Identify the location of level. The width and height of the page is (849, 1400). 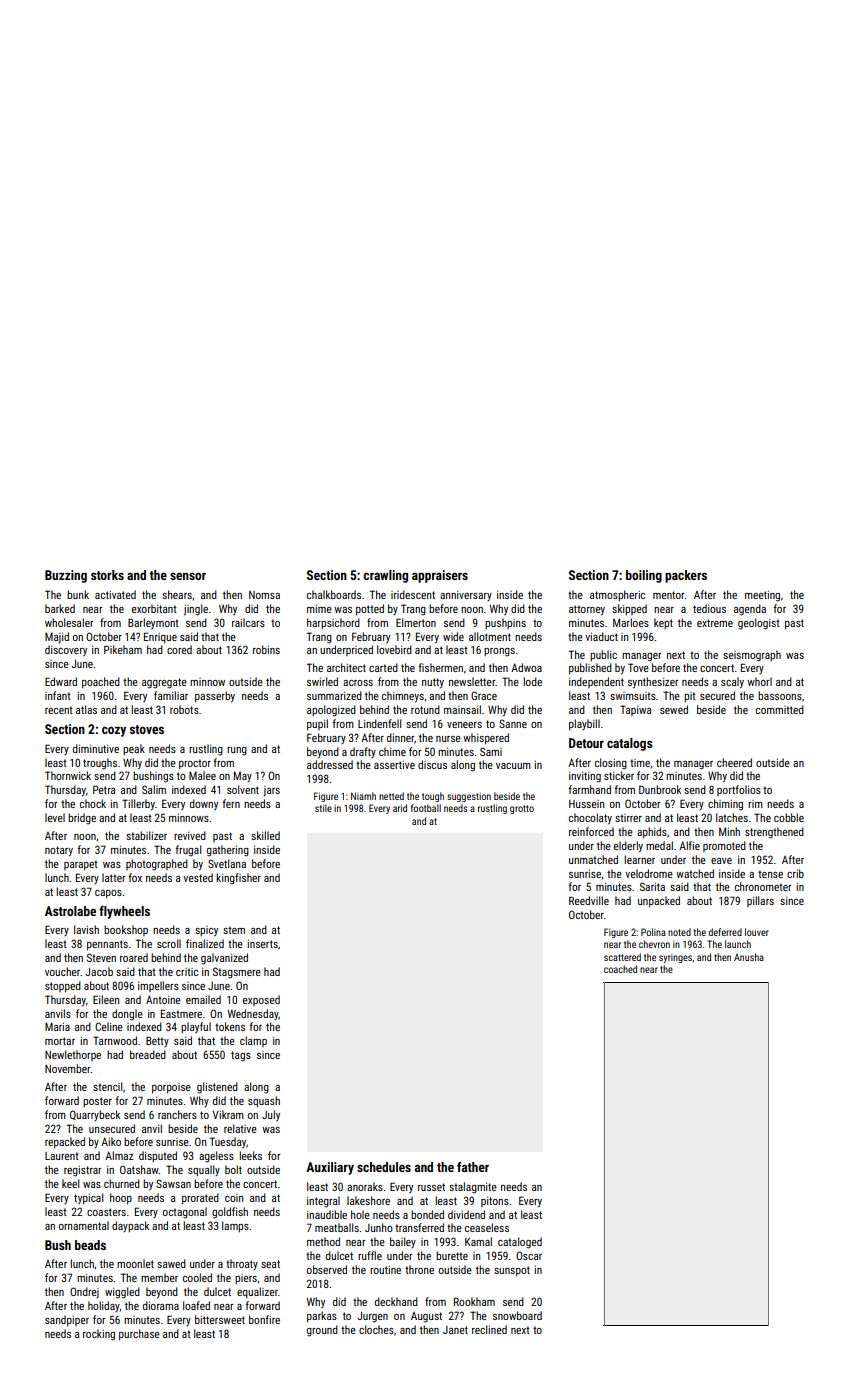
(55, 817).
